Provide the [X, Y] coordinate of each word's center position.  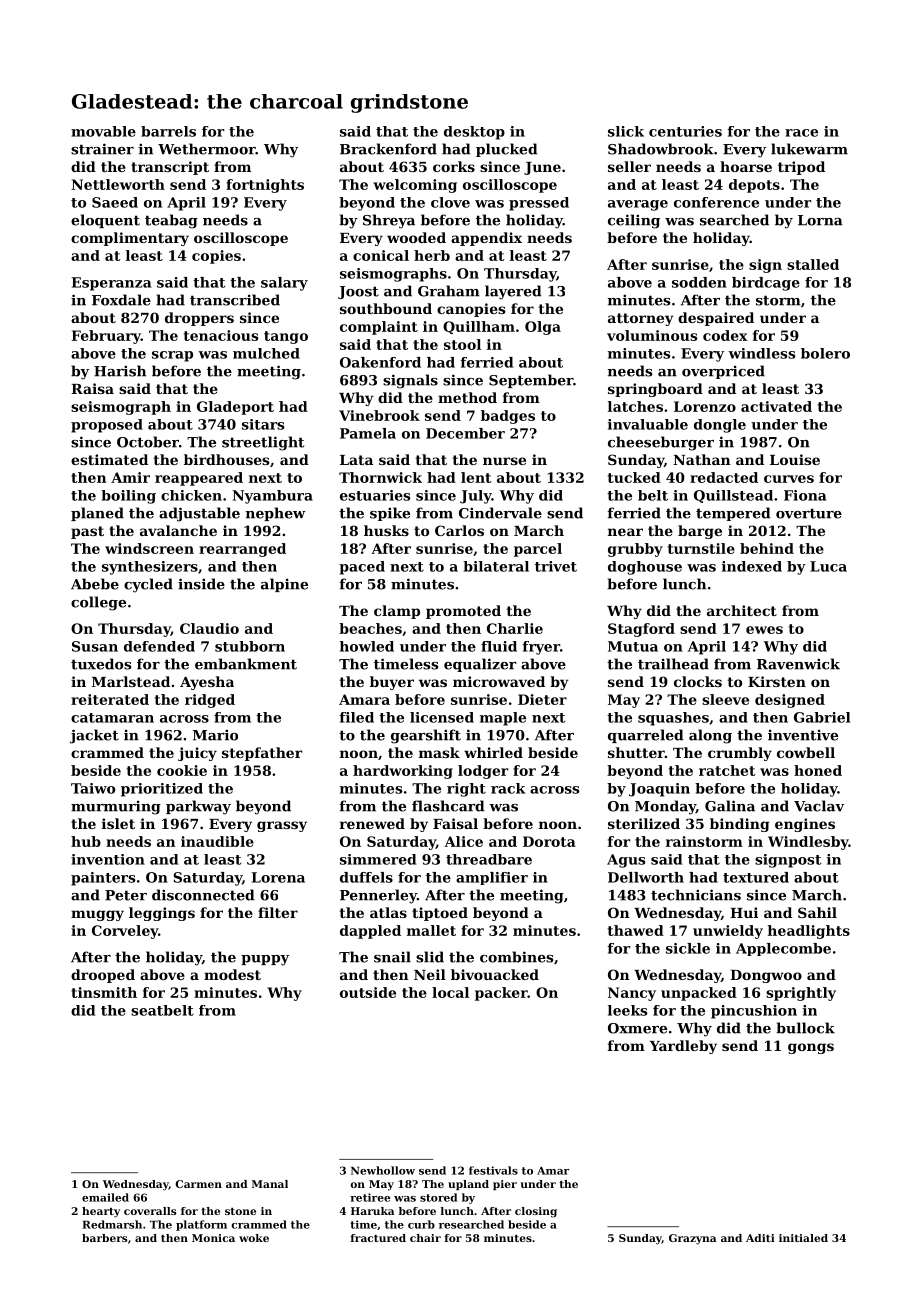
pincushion [754, 1012]
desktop [474, 133]
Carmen [198, 1184]
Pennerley [378, 896]
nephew [275, 514]
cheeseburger [661, 443]
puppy [265, 960]
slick [626, 131]
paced [362, 568]
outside [368, 992]
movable [103, 131]
